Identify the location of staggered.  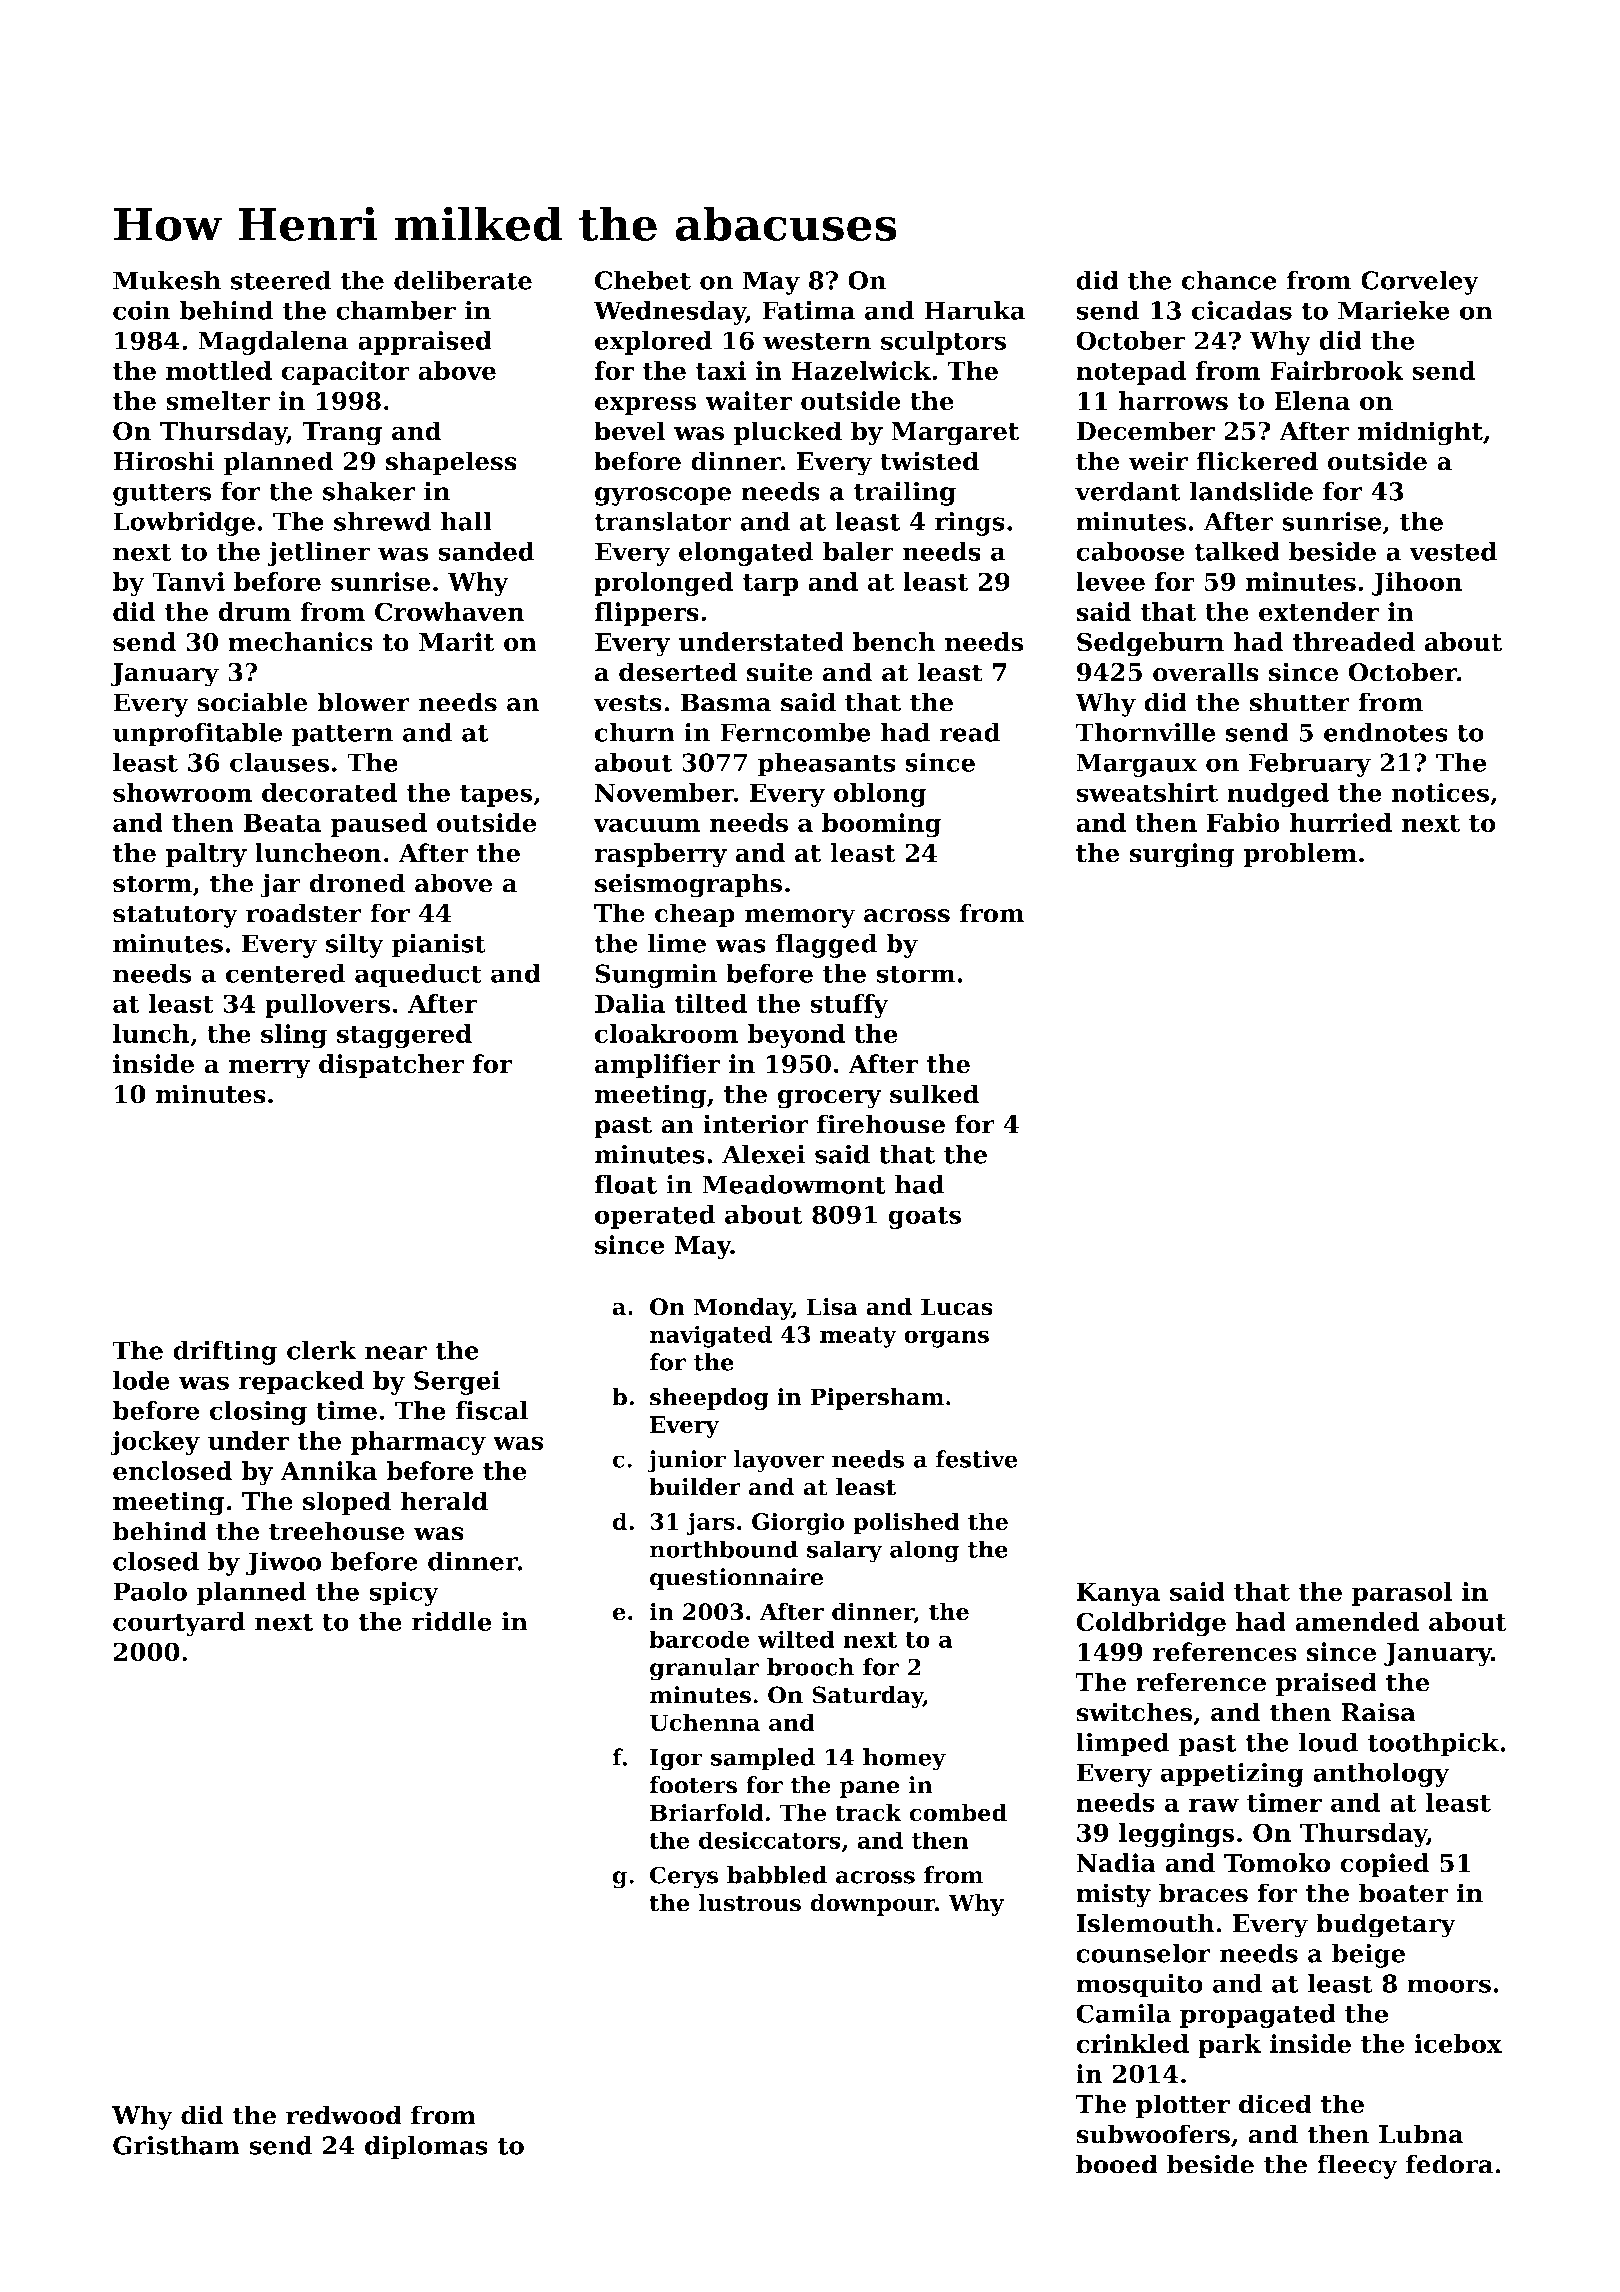
(404, 1036).
